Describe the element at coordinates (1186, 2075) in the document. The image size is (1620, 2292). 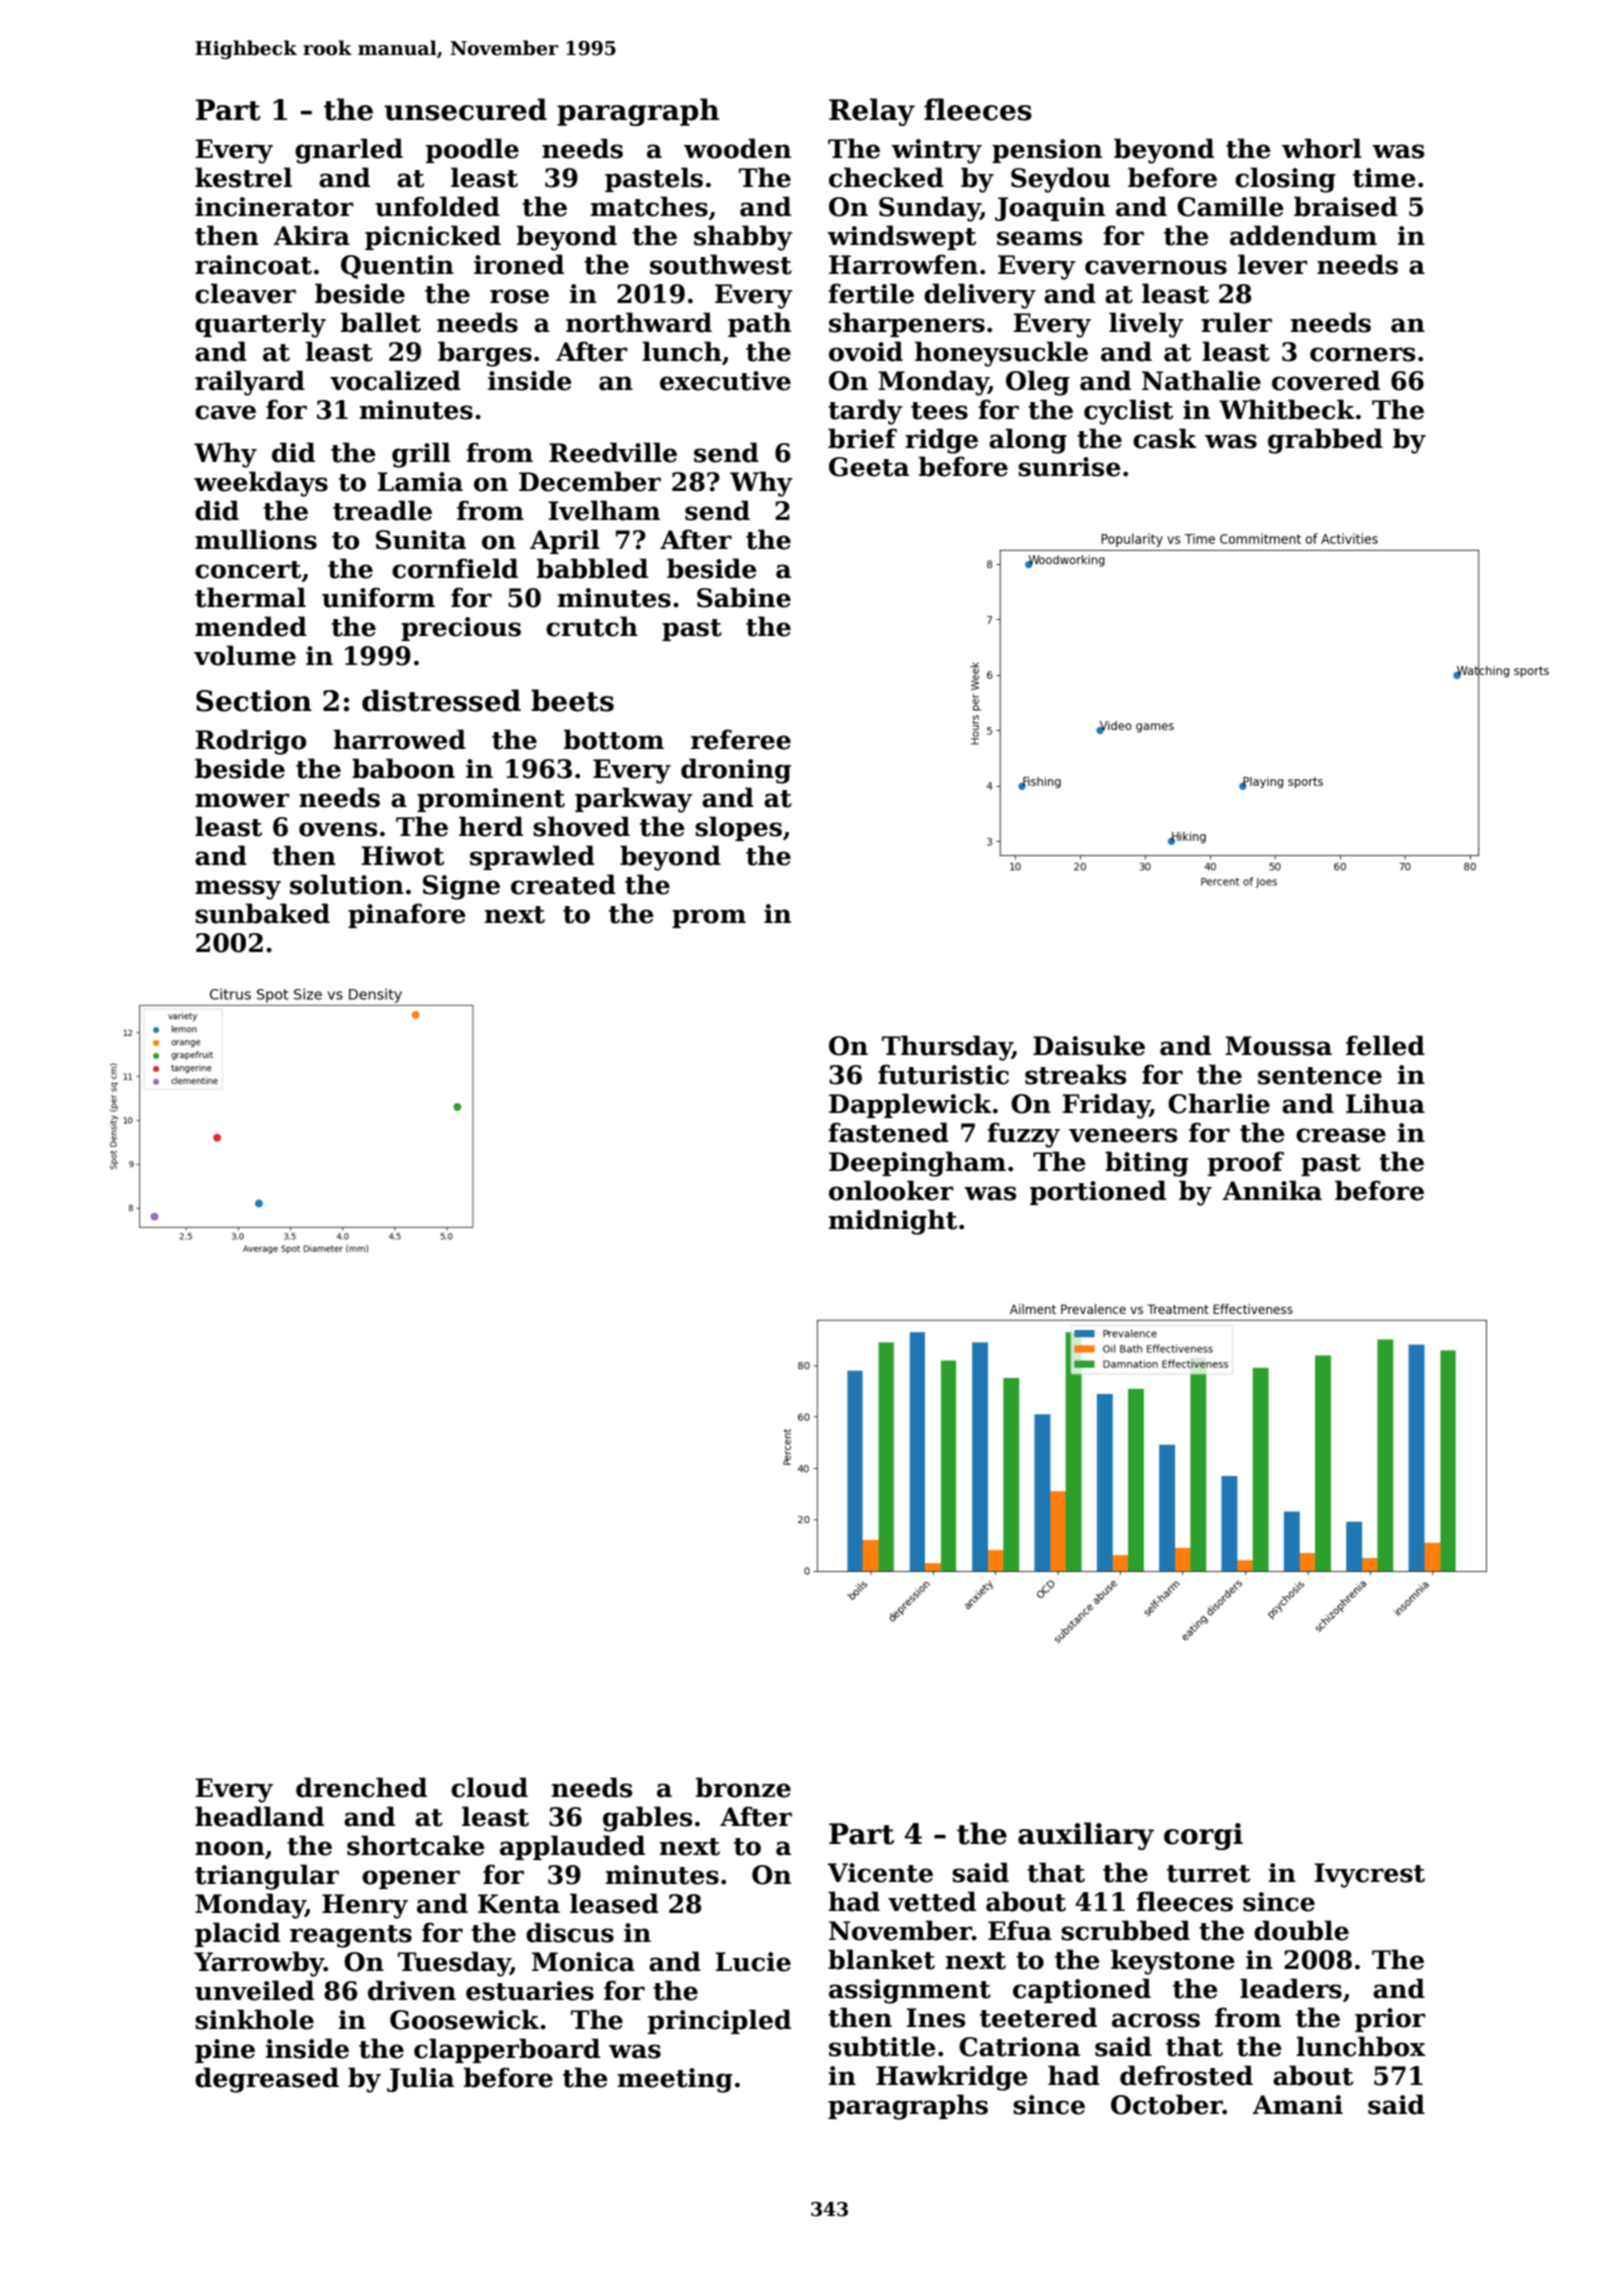
I see `defrosted` at that location.
